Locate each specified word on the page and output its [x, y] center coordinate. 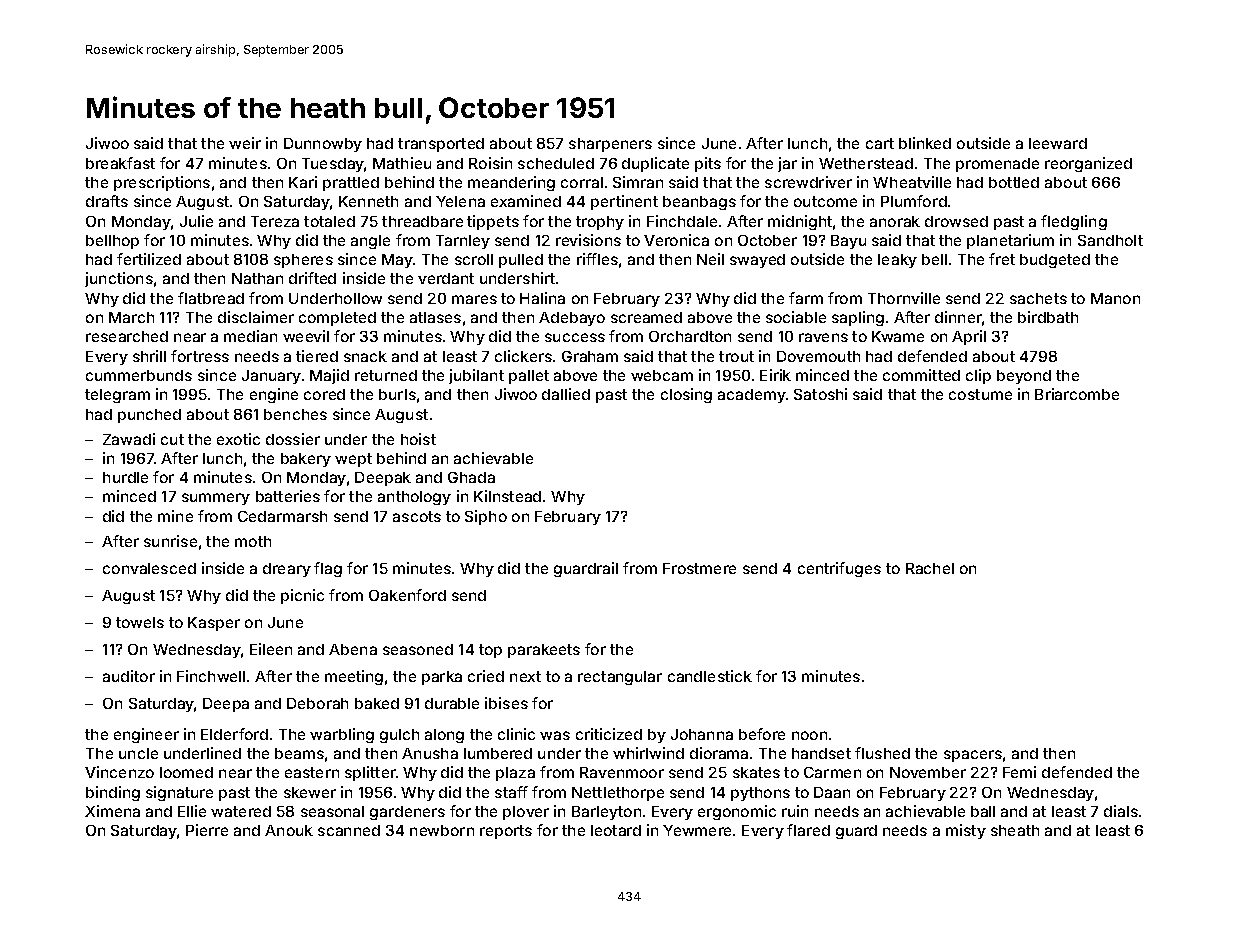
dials [1121, 811]
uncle [138, 753]
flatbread [211, 298]
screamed [646, 317]
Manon [1115, 298]
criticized [609, 734]
